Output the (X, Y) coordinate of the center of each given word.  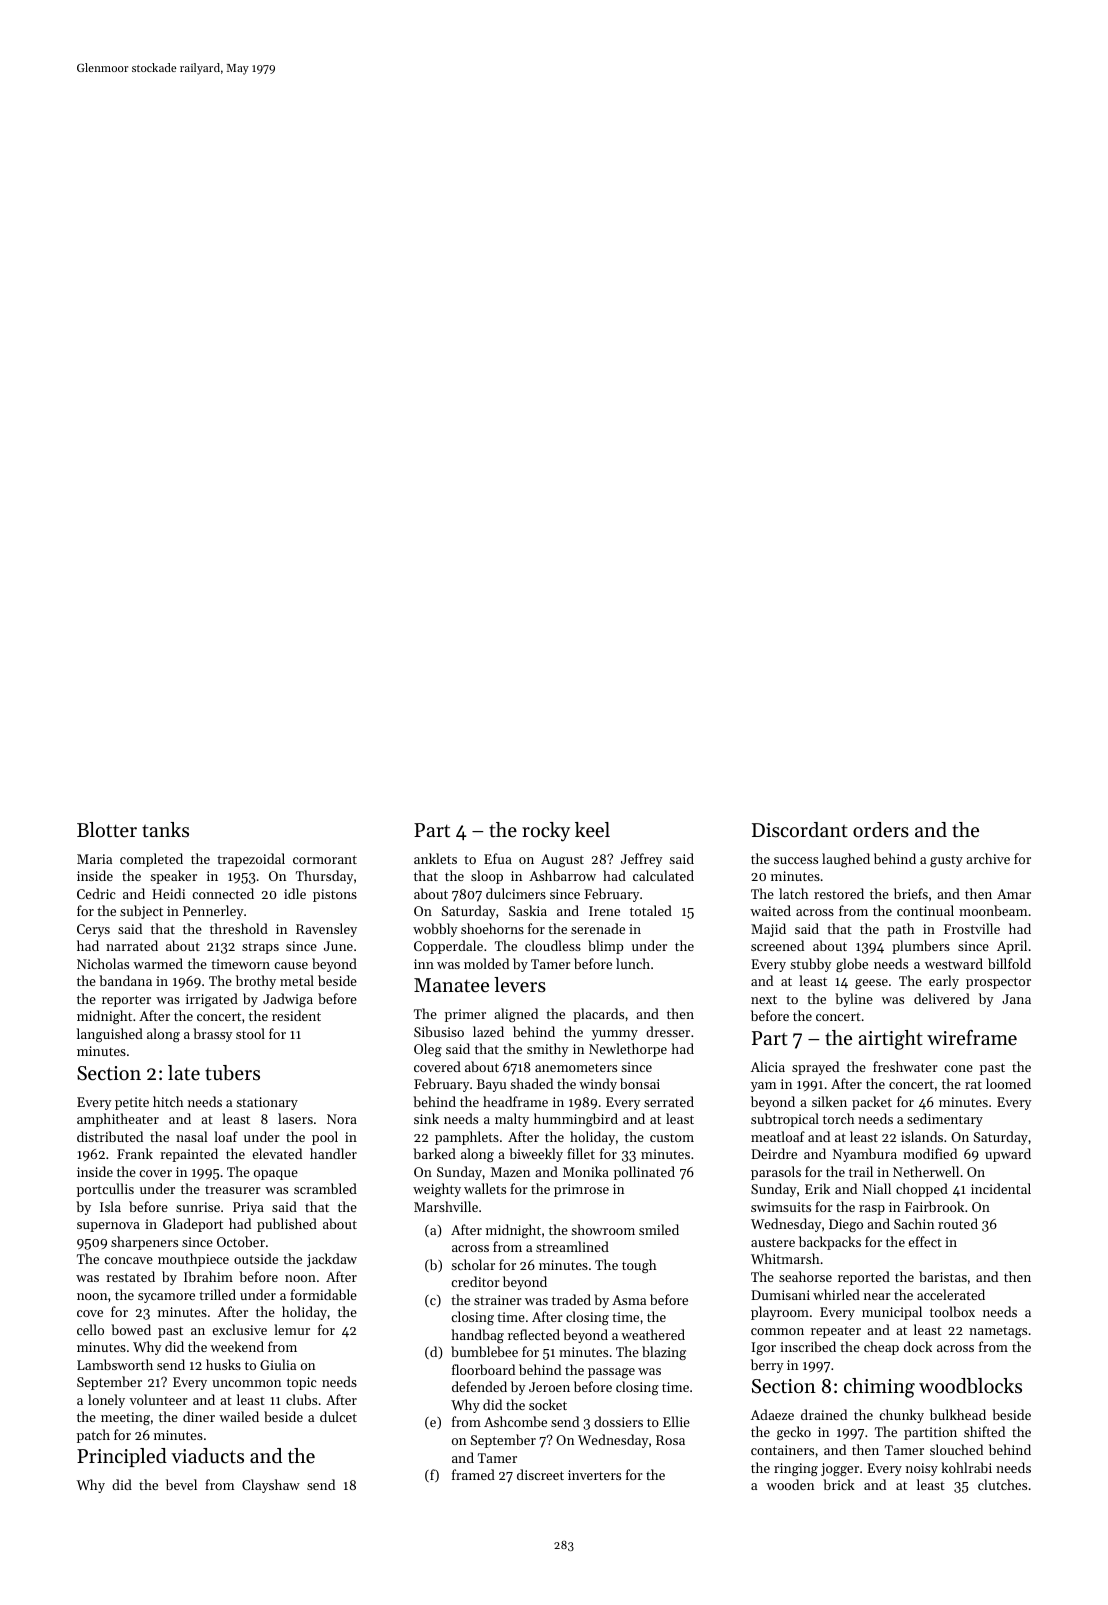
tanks (165, 830)
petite (132, 1103)
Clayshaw (271, 1486)
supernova (108, 1227)
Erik (817, 1188)
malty (512, 1120)
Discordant (800, 830)
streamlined (572, 1246)
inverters (594, 1475)
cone (958, 1068)
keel (592, 830)
